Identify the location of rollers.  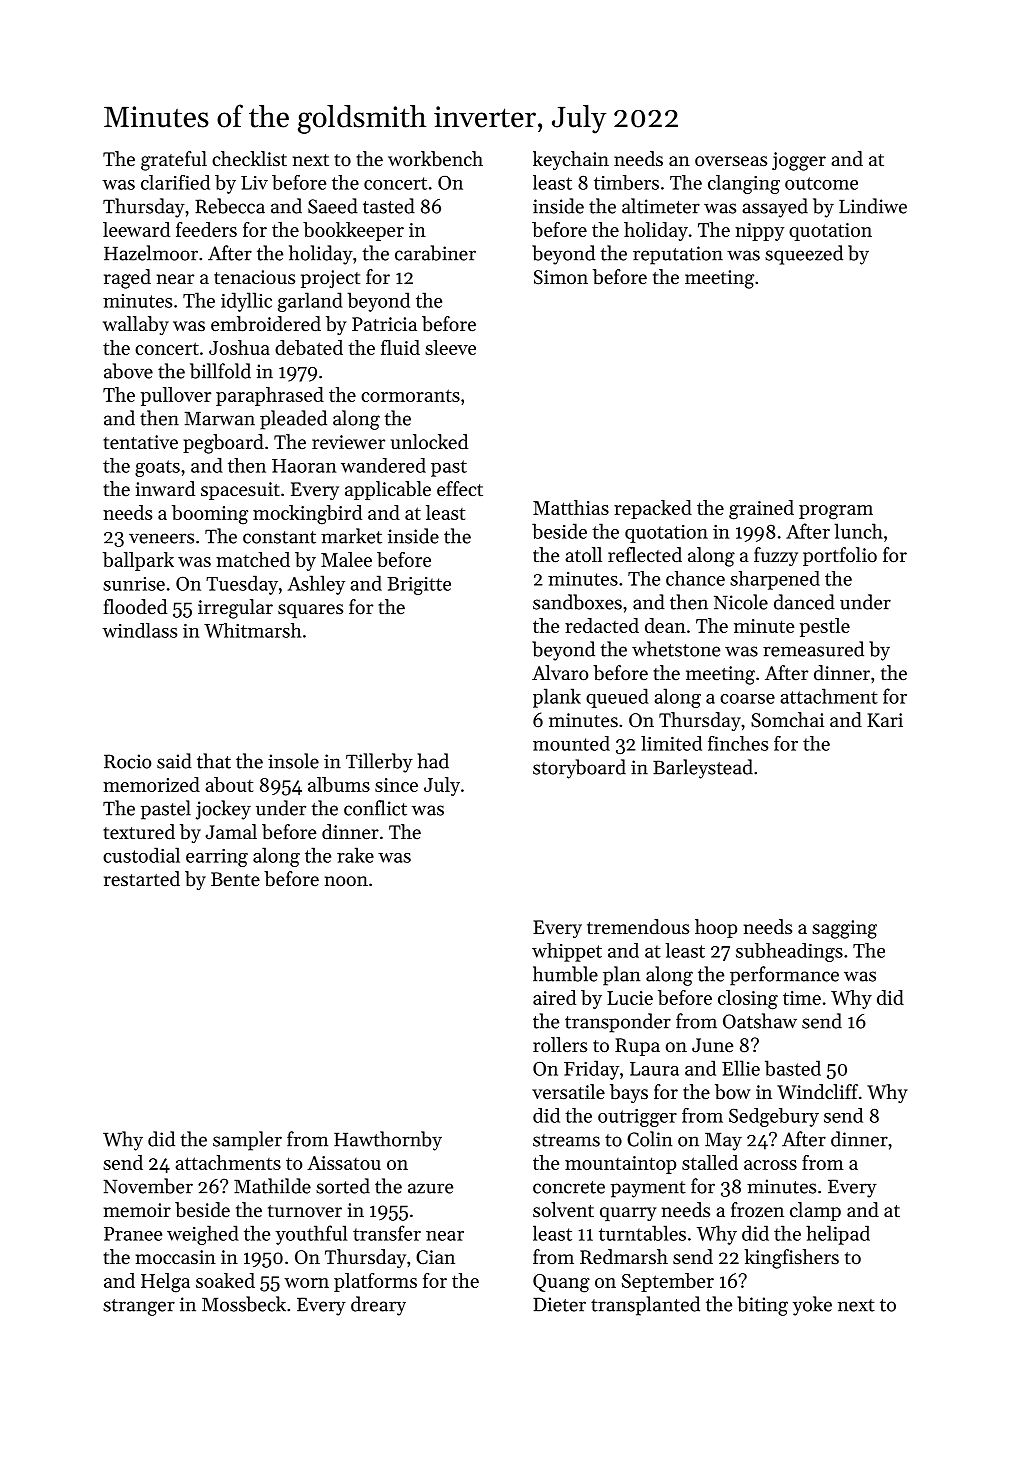
(560, 1044).
